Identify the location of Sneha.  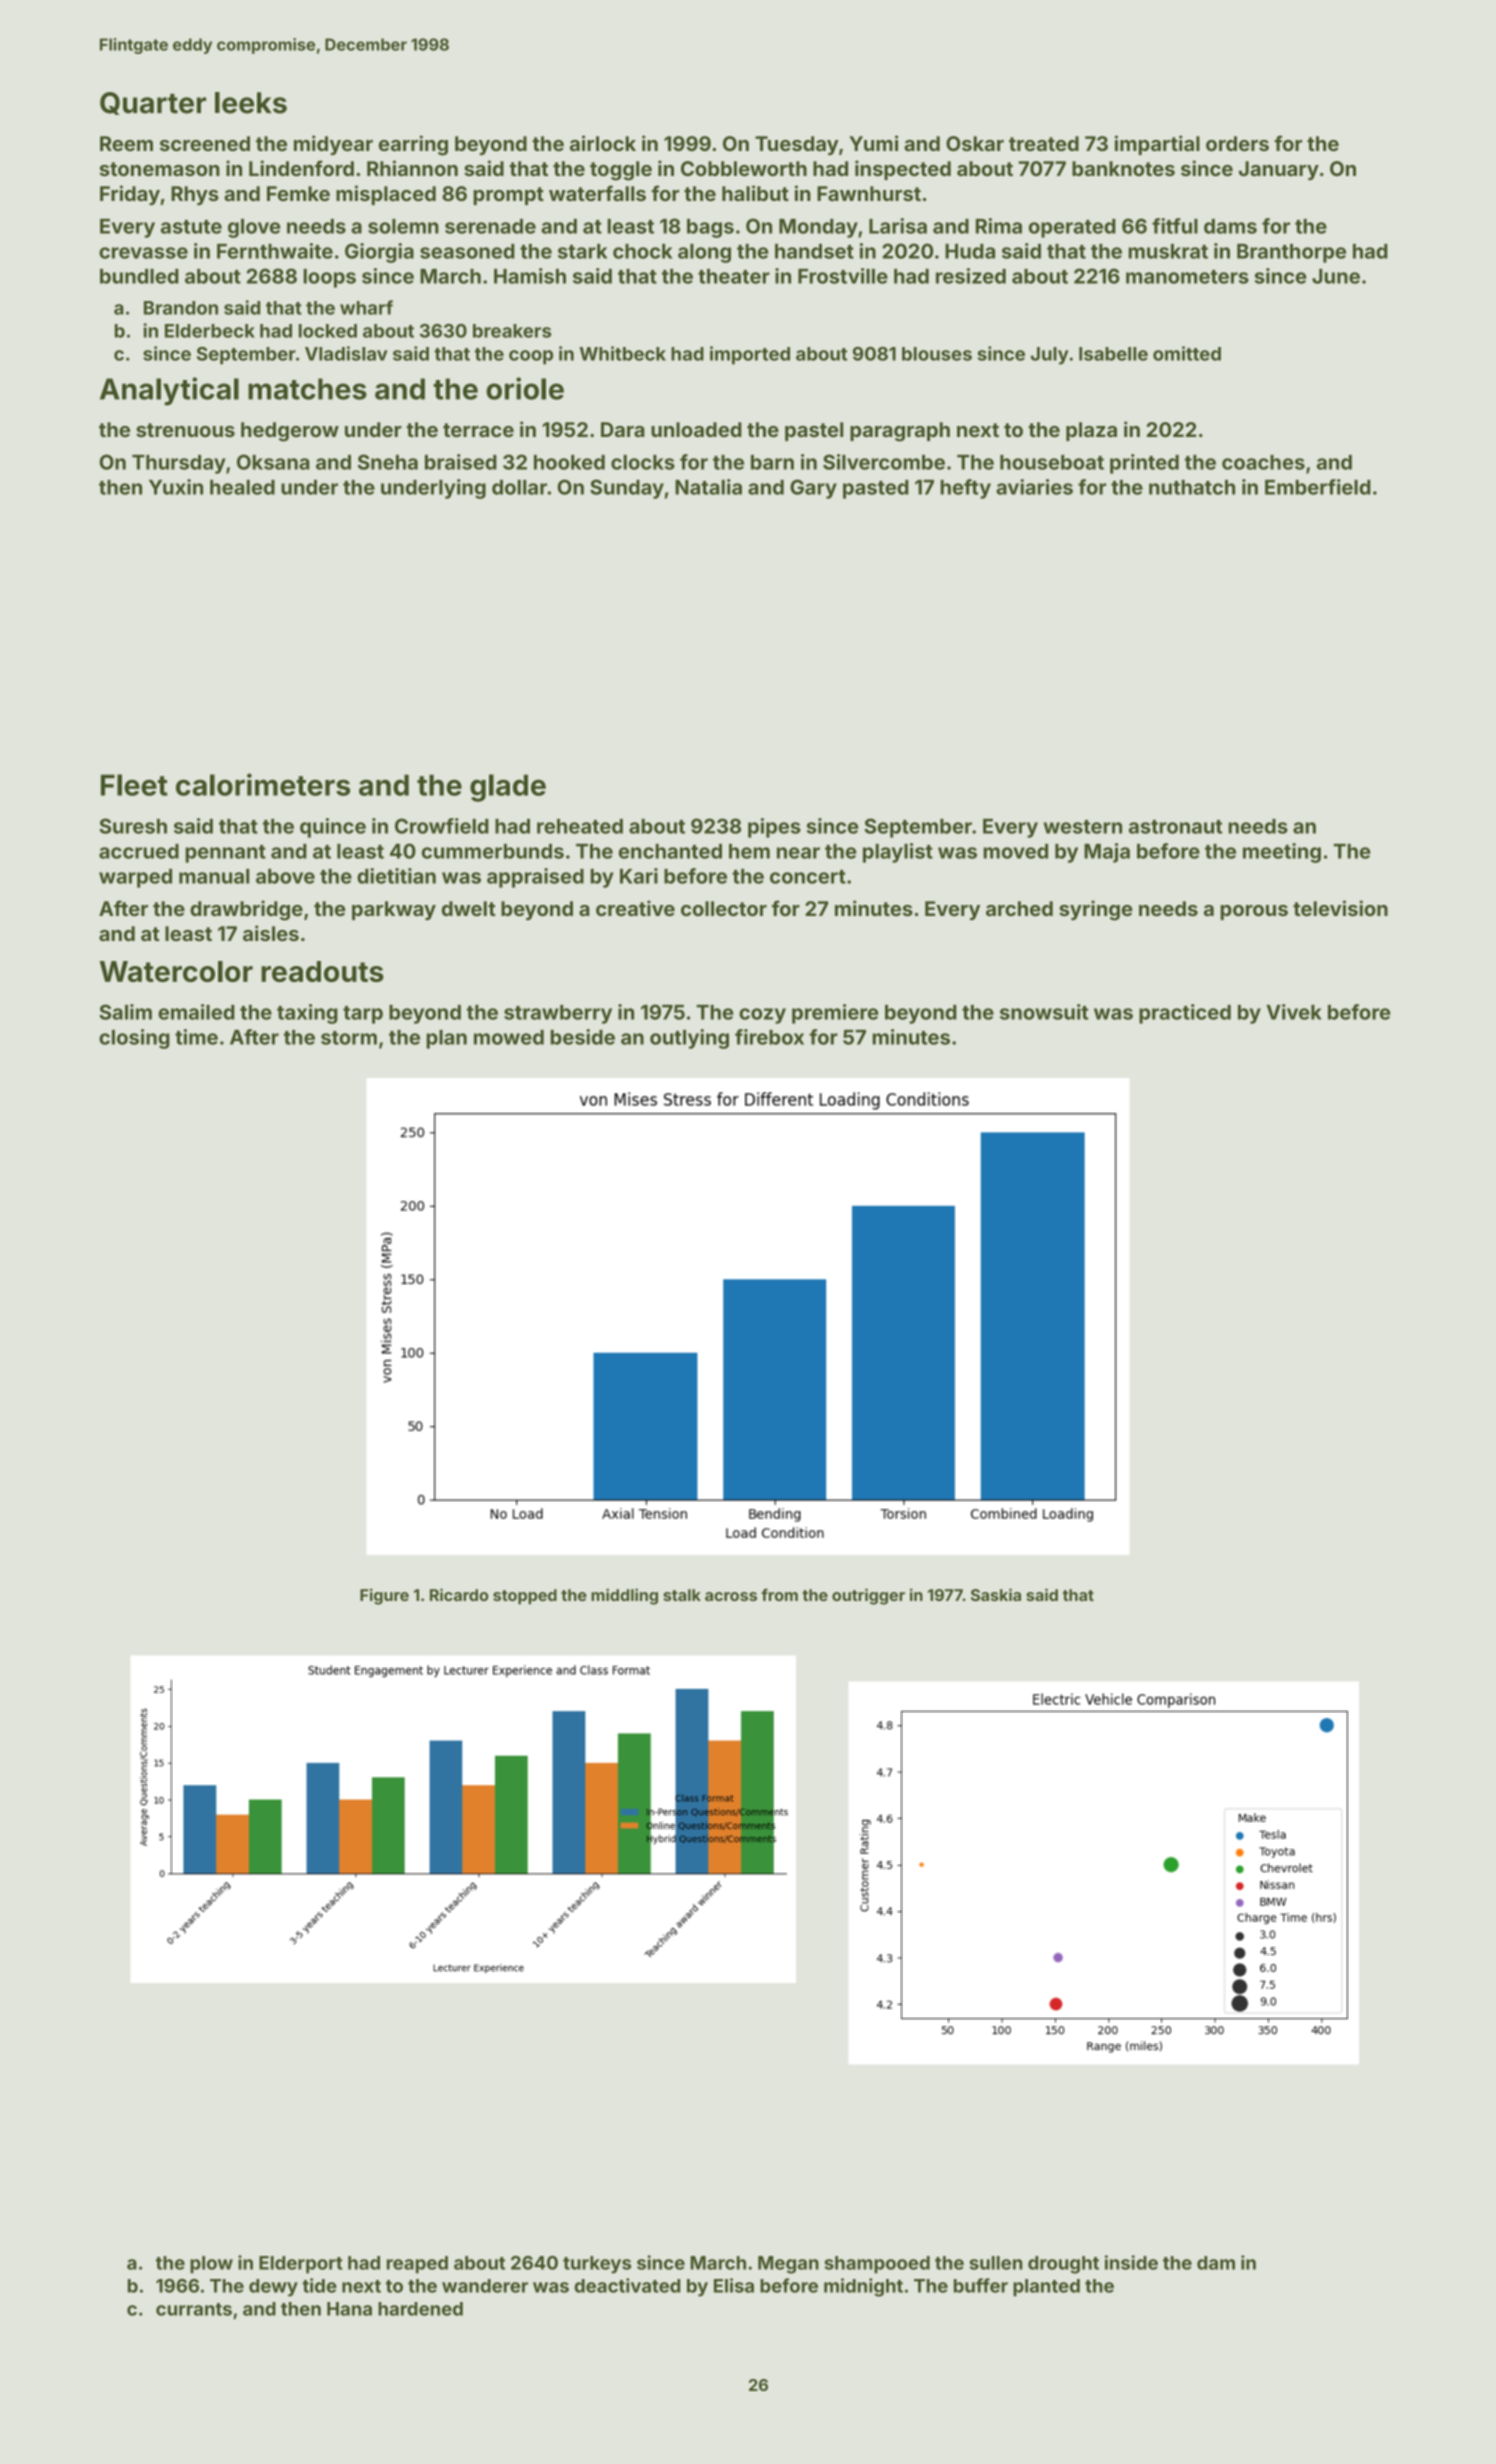
(388, 462).
